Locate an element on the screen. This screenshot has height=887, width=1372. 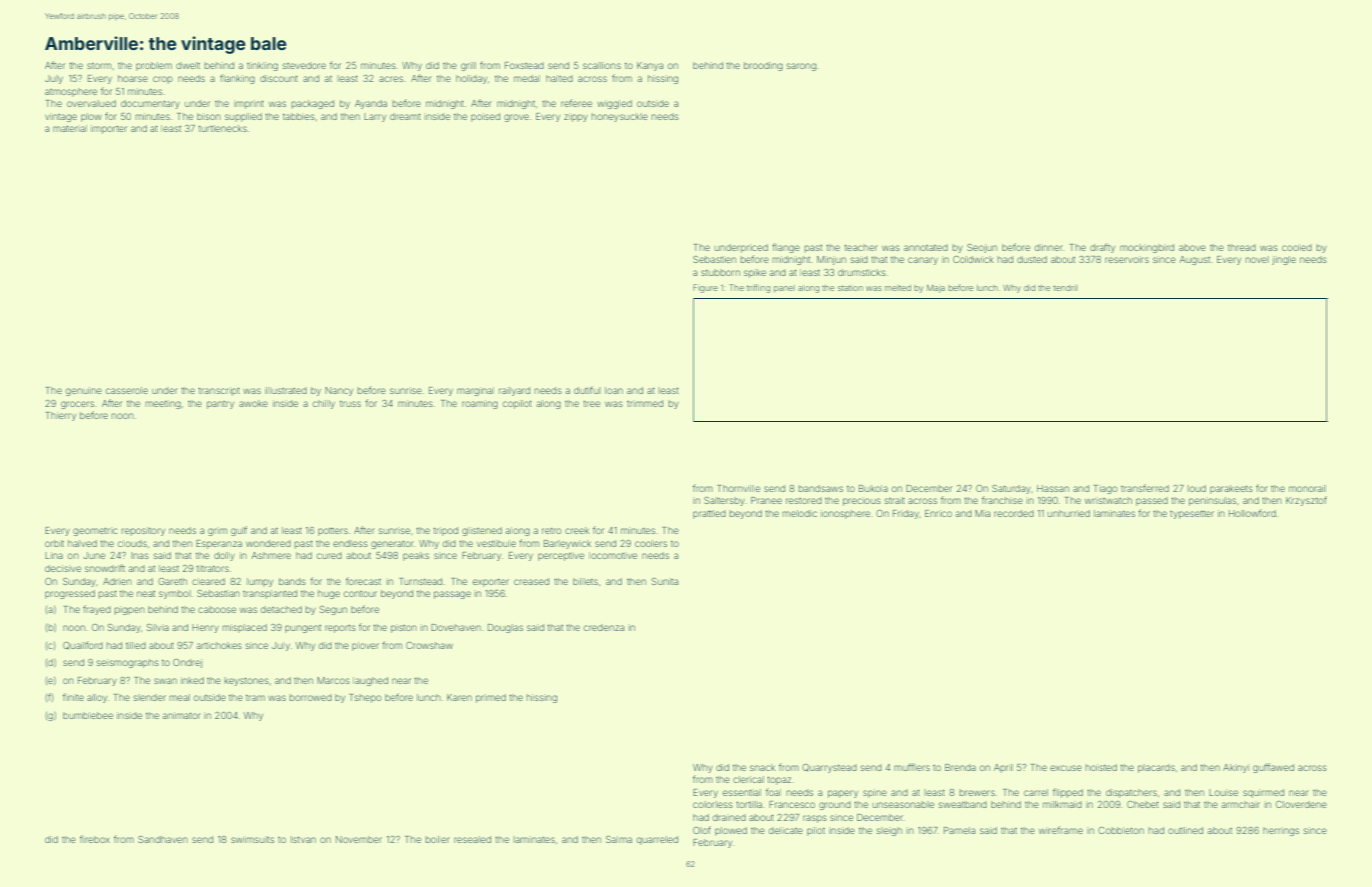
storm is located at coordinates (99, 66).
